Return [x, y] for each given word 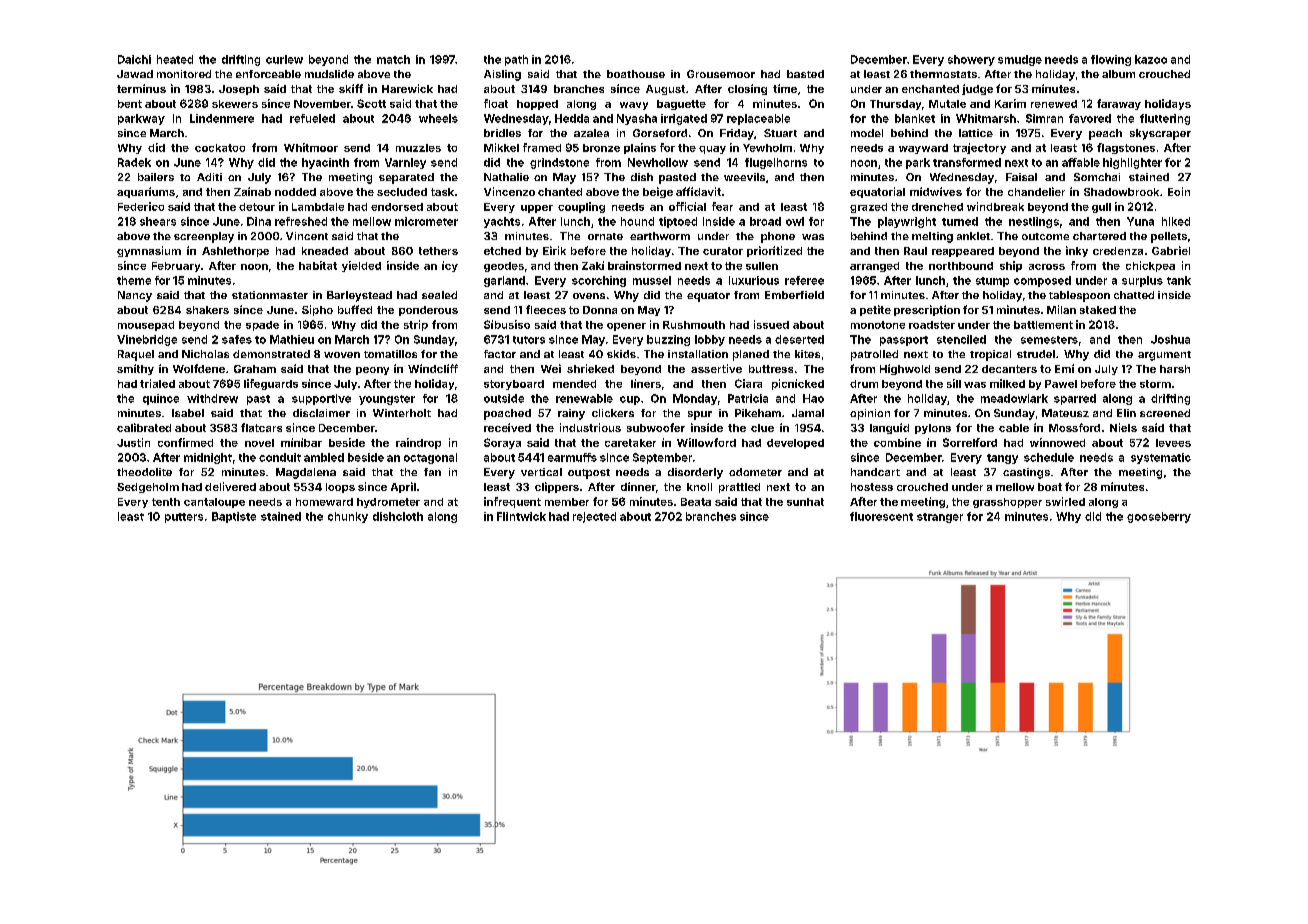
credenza [1118, 251]
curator [723, 251]
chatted [1134, 295]
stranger [940, 518]
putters [184, 518]
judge [977, 89]
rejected [594, 517]
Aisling [502, 75]
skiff [351, 88]
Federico [141, 206]
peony [372, 371]
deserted [799, 339]
